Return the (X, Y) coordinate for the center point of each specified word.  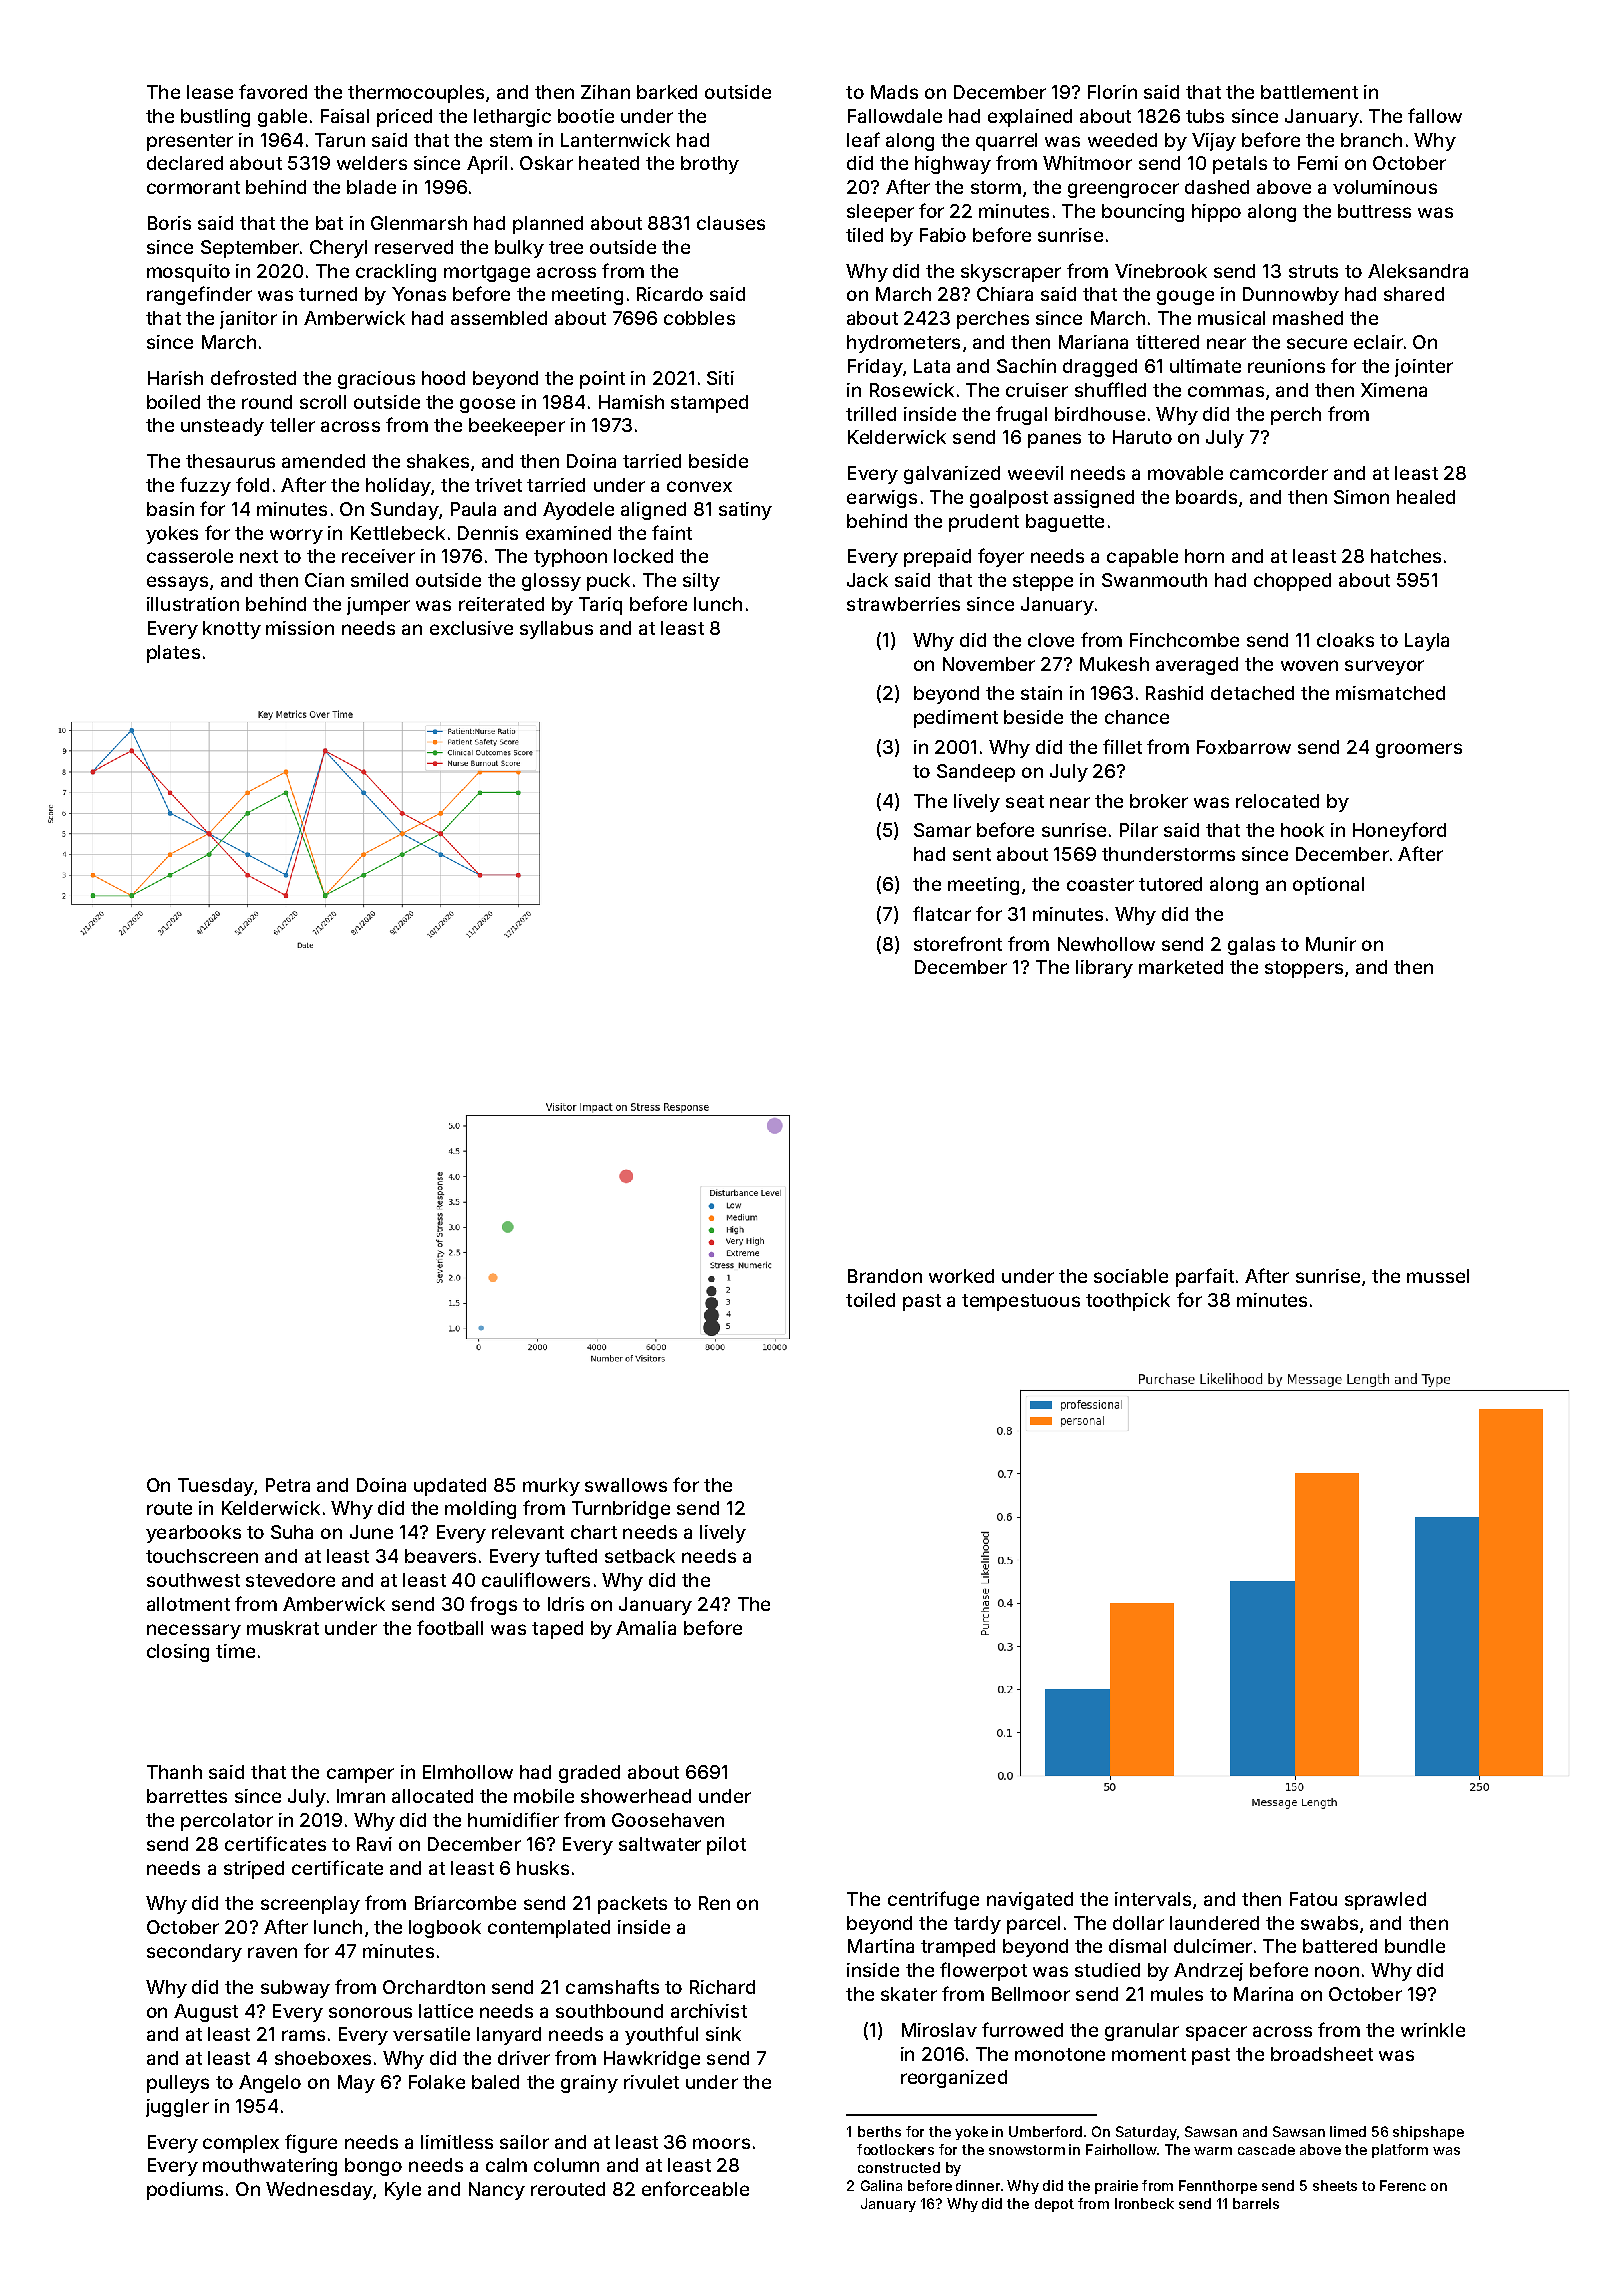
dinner (978, 2185)
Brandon (885, 1276)
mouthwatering (270, 2167)
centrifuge (933, 1900)
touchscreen (202, 1556)
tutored (1170, 884)
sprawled (1385, 1901)
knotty (232, 630)
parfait (1205, 1277)
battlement (1309, 92)
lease (210, 92)
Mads (894, 92)
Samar (942, 830)
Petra (288, 1485)
